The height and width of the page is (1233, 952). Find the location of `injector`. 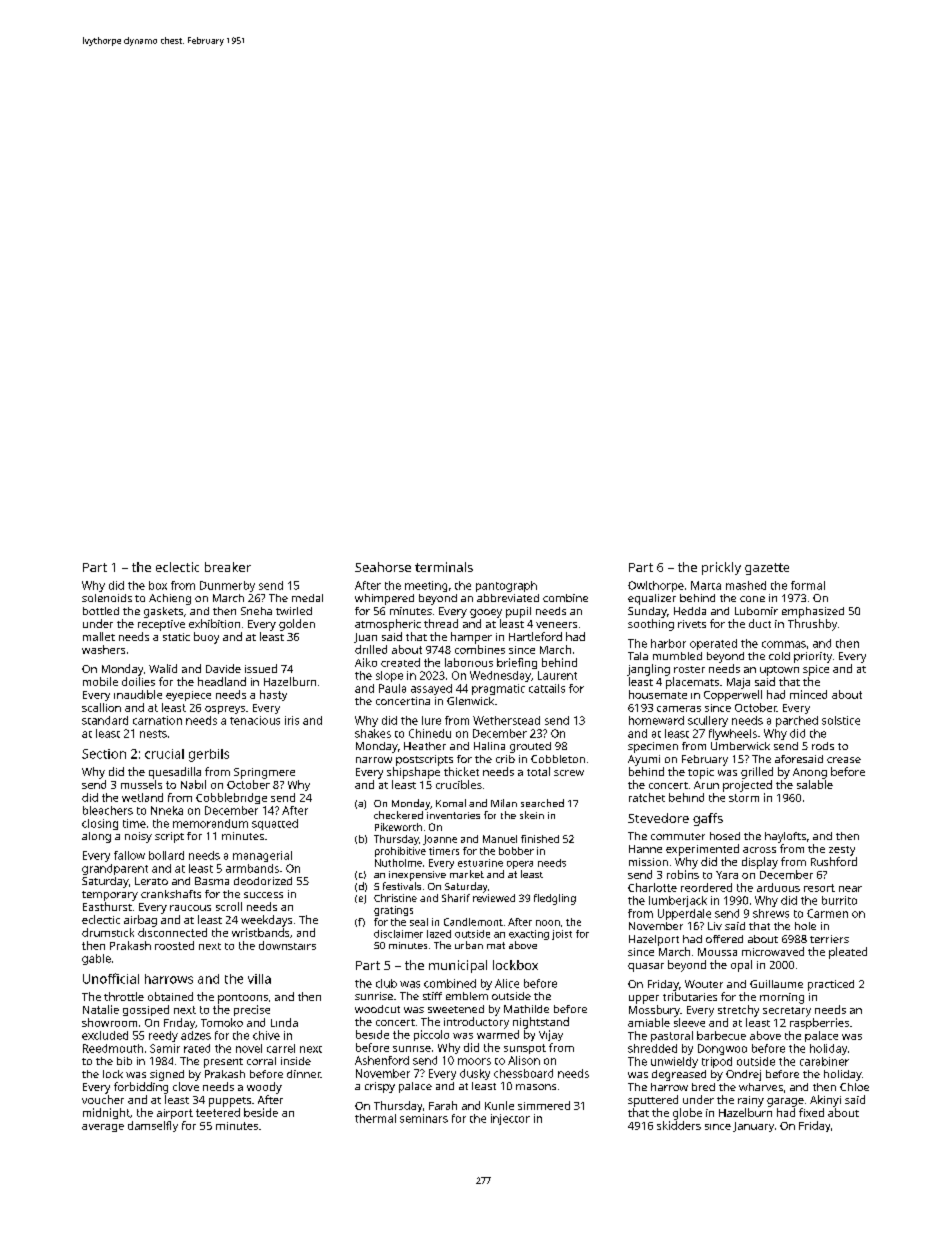

injector is located at coordinates (510, 1119).
